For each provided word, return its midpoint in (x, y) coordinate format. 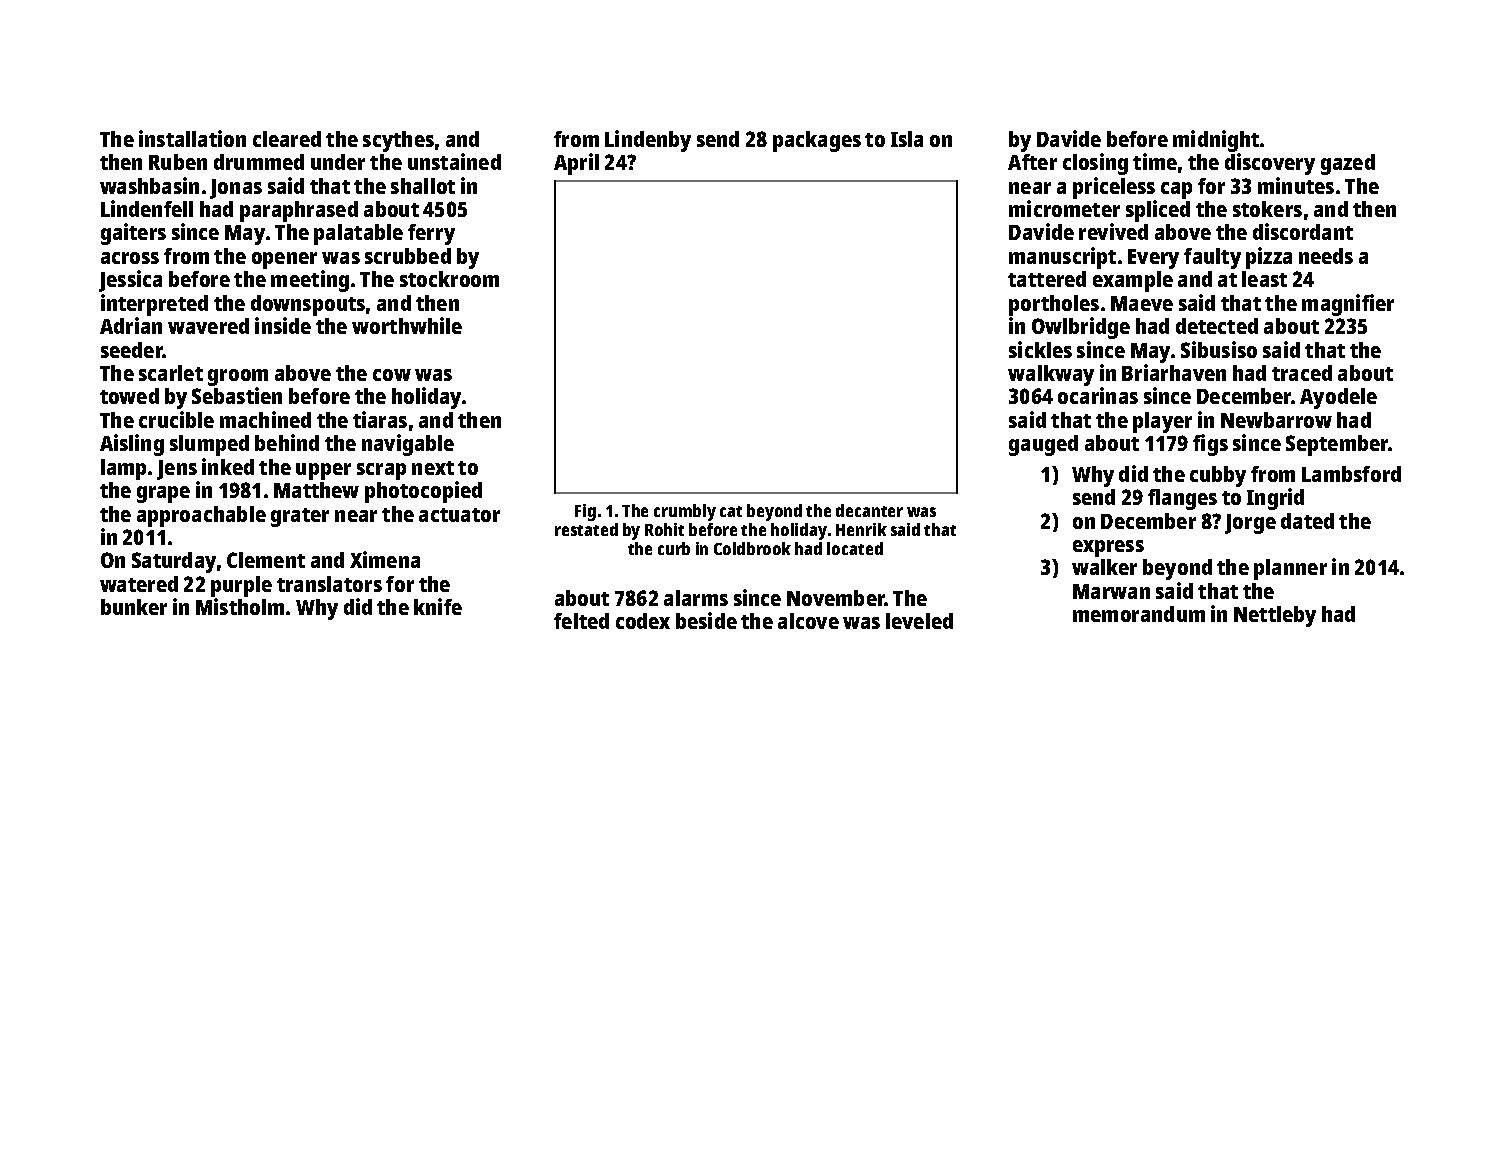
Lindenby (648, 141)
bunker (134, 607)
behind (287, 442)
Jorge (1250, 524)
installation (192, 138)
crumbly (685, 512)
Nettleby (1275, 616)
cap (1176, 190)
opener (284, 260)
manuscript (1062, 258)
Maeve (1142, 303)
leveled (919, 621)
